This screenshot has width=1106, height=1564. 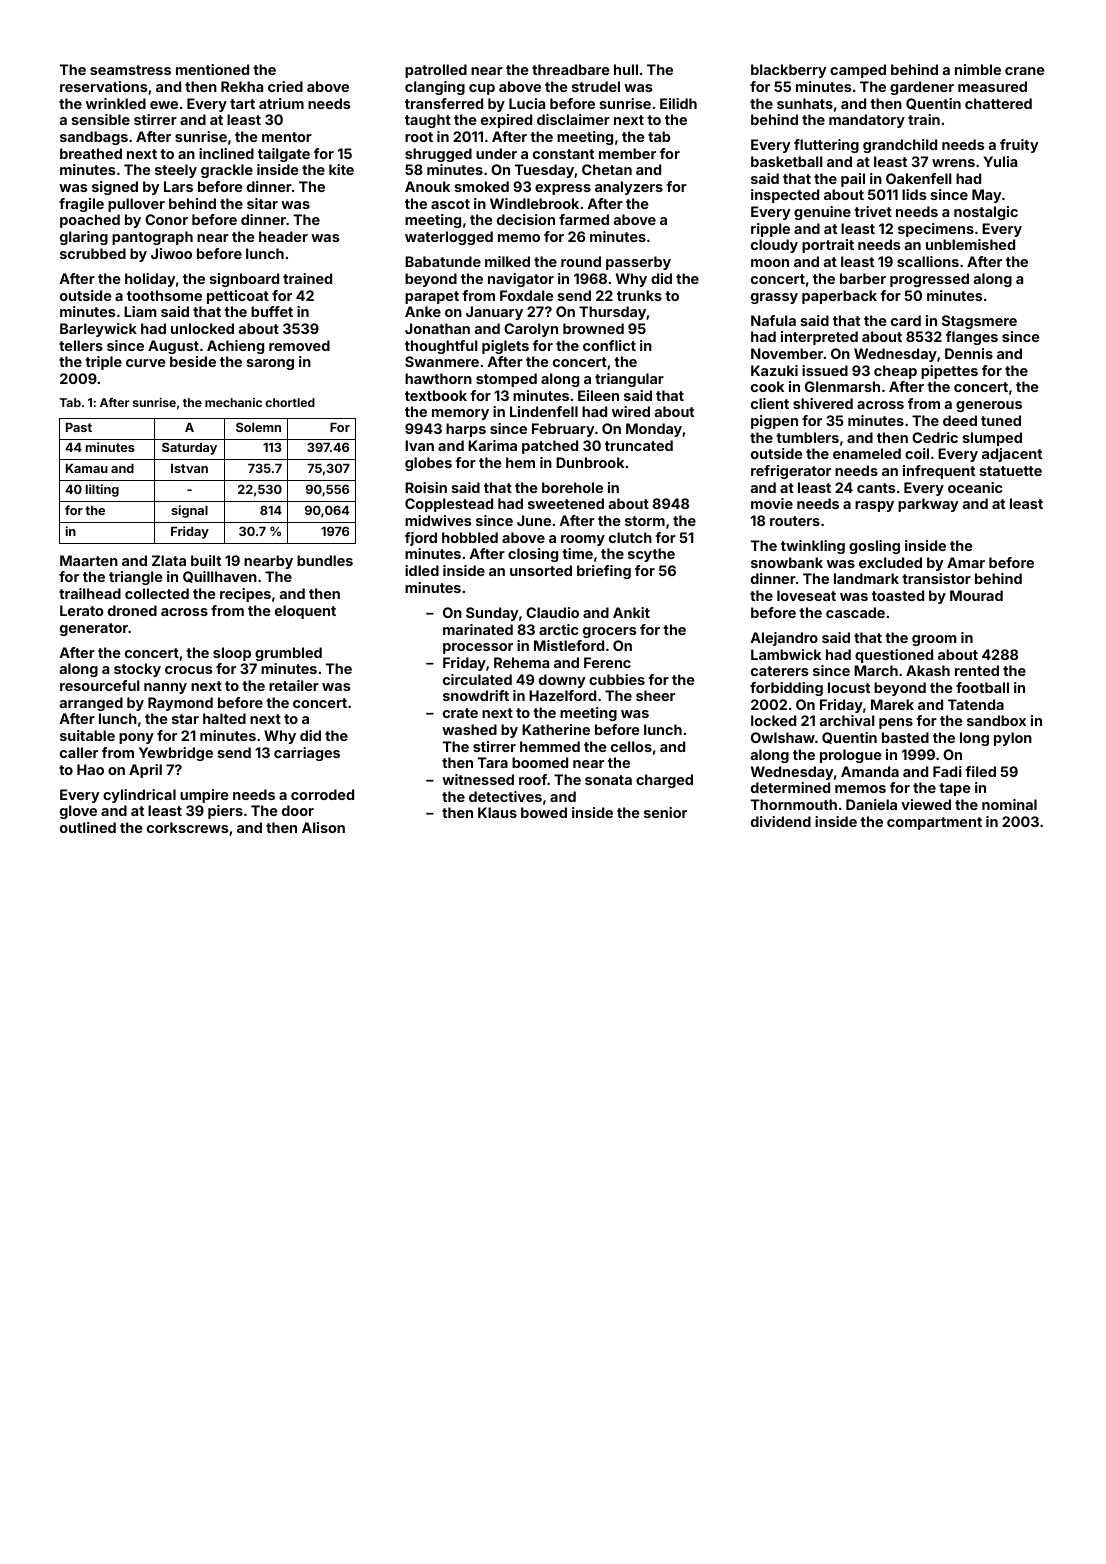 What do you see at coordinates (906, 320) in the screenshot?
I see `card` at bounding box center [906, 320].
